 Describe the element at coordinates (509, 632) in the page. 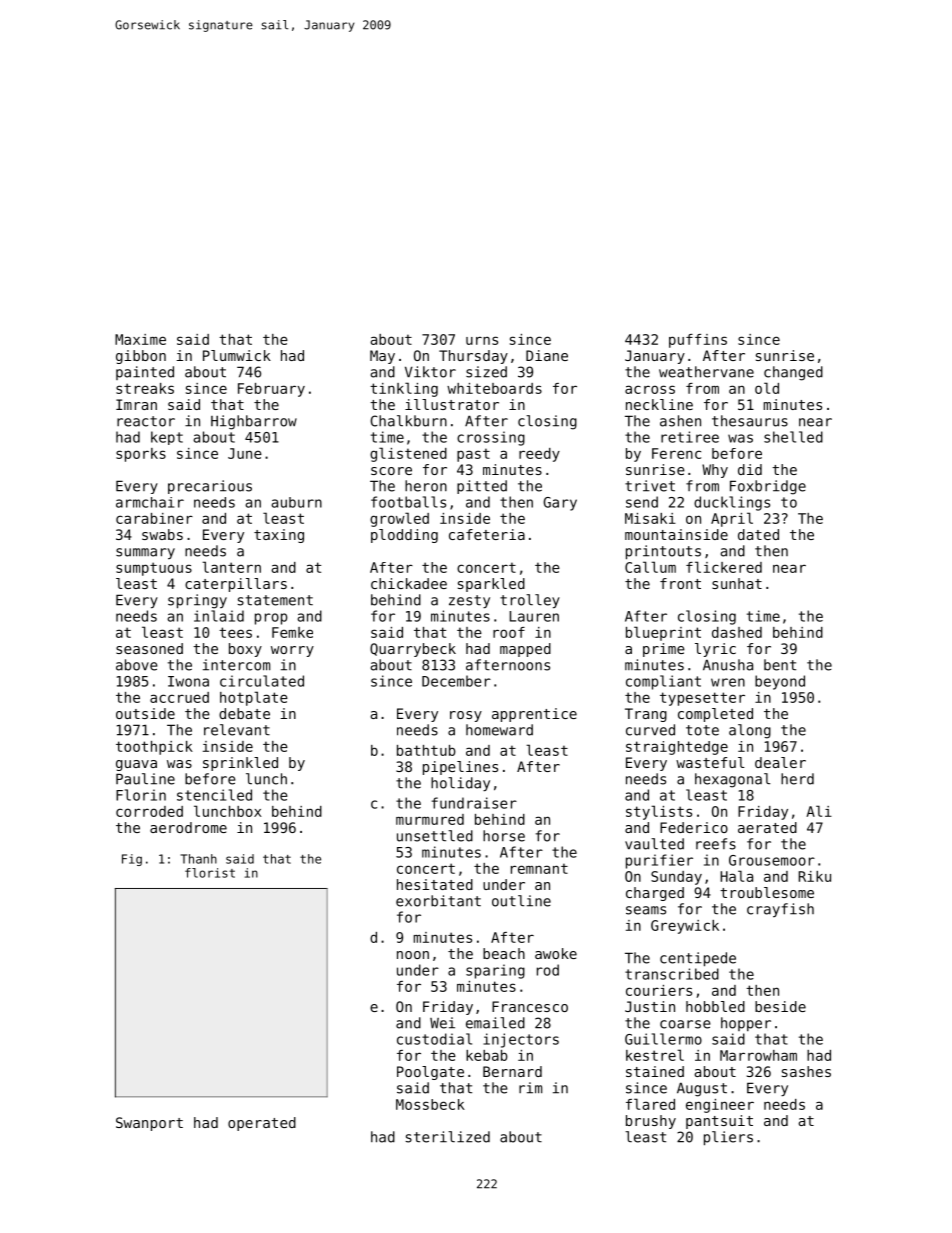

I see `roof` at that location.
